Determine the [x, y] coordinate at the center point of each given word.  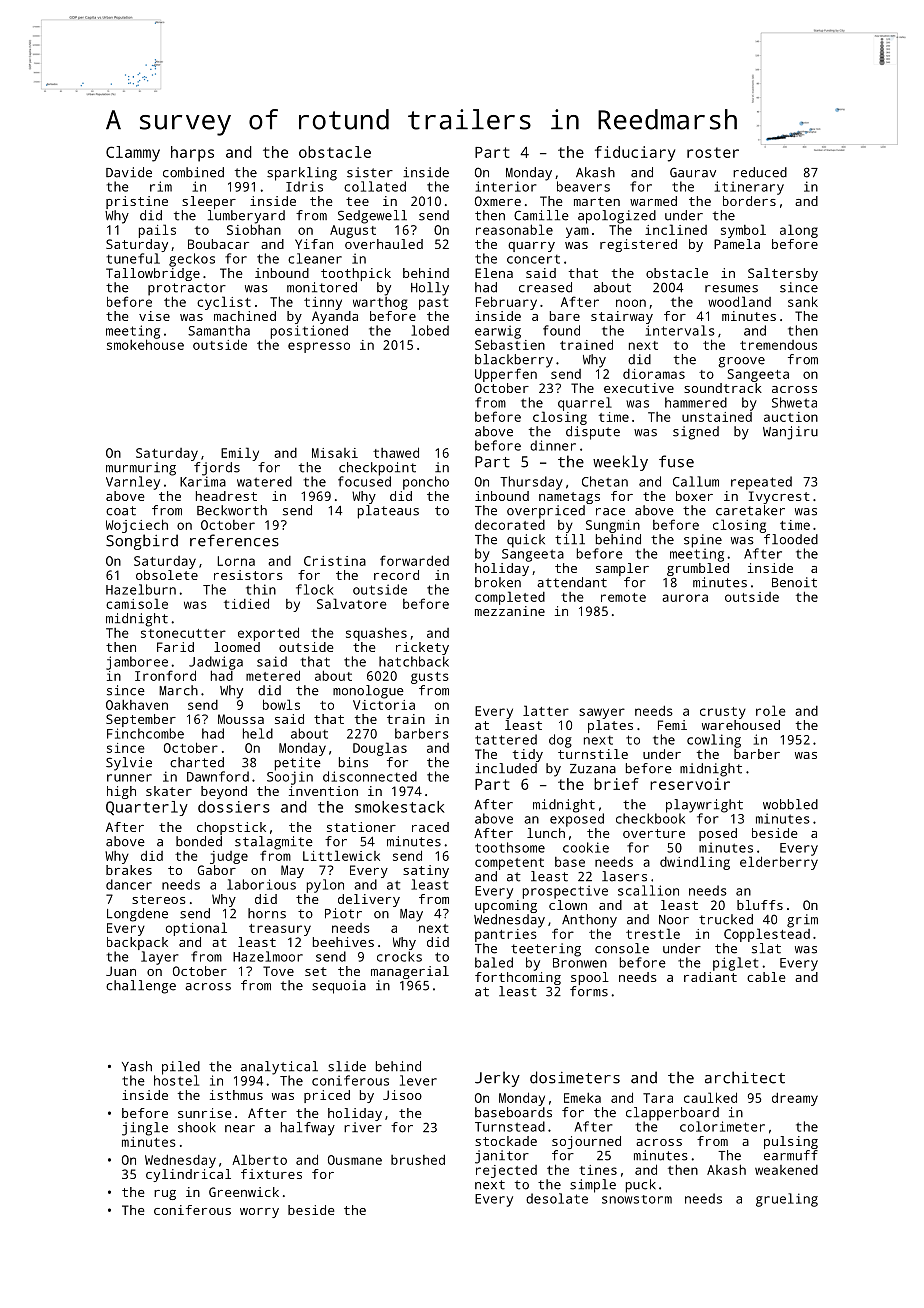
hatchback [414, 661]
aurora [685, 598]
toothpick [356, 274]
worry [259, 1213]
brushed [418, 1159]
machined [245, 316]
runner [129, 778]
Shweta [794, 402]
